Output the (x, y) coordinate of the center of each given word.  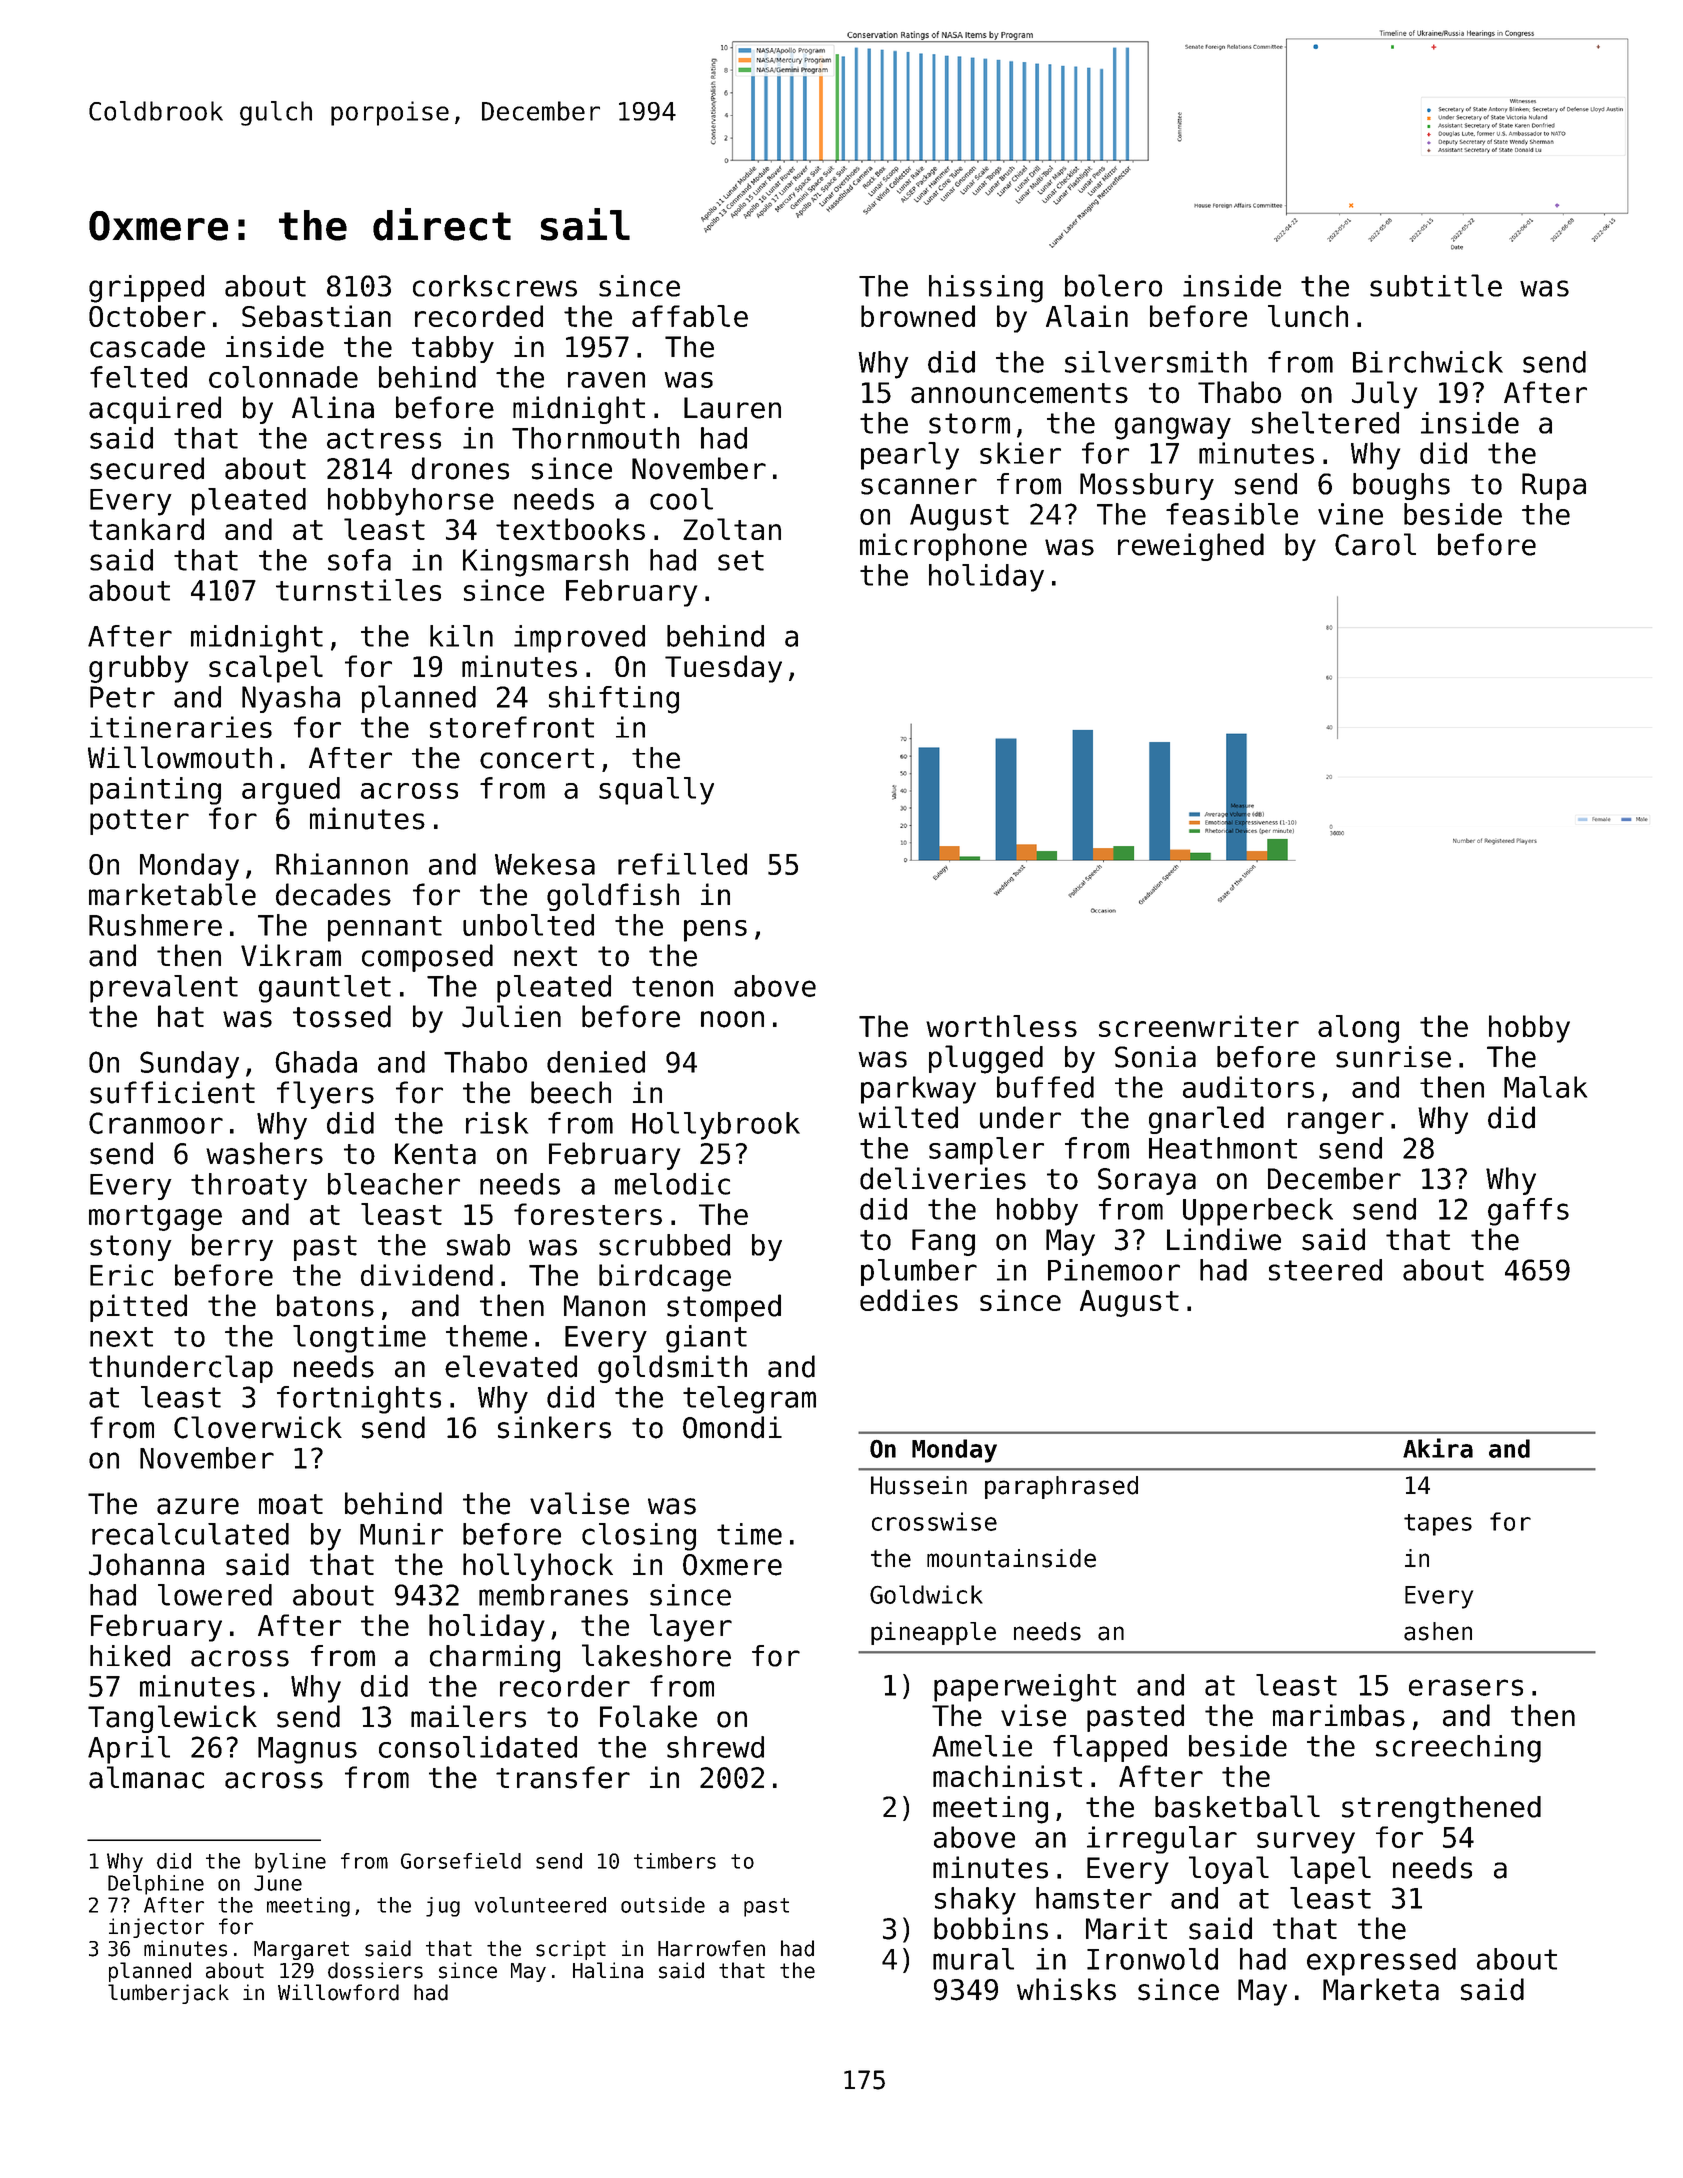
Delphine (156, 1885)
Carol (1375, 544)
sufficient (172, 1092)
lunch (1308, 316)
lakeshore (656, 1655)
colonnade (283, 377)
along (1358, 1029)
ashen (1438, 1631)
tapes (1438, 1525)
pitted (138, 1308)
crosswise (934, 1521)
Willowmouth (180, 757)
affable (690, 316)
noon (732, 1019)
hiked (130, 1656)
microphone (943, 547)
